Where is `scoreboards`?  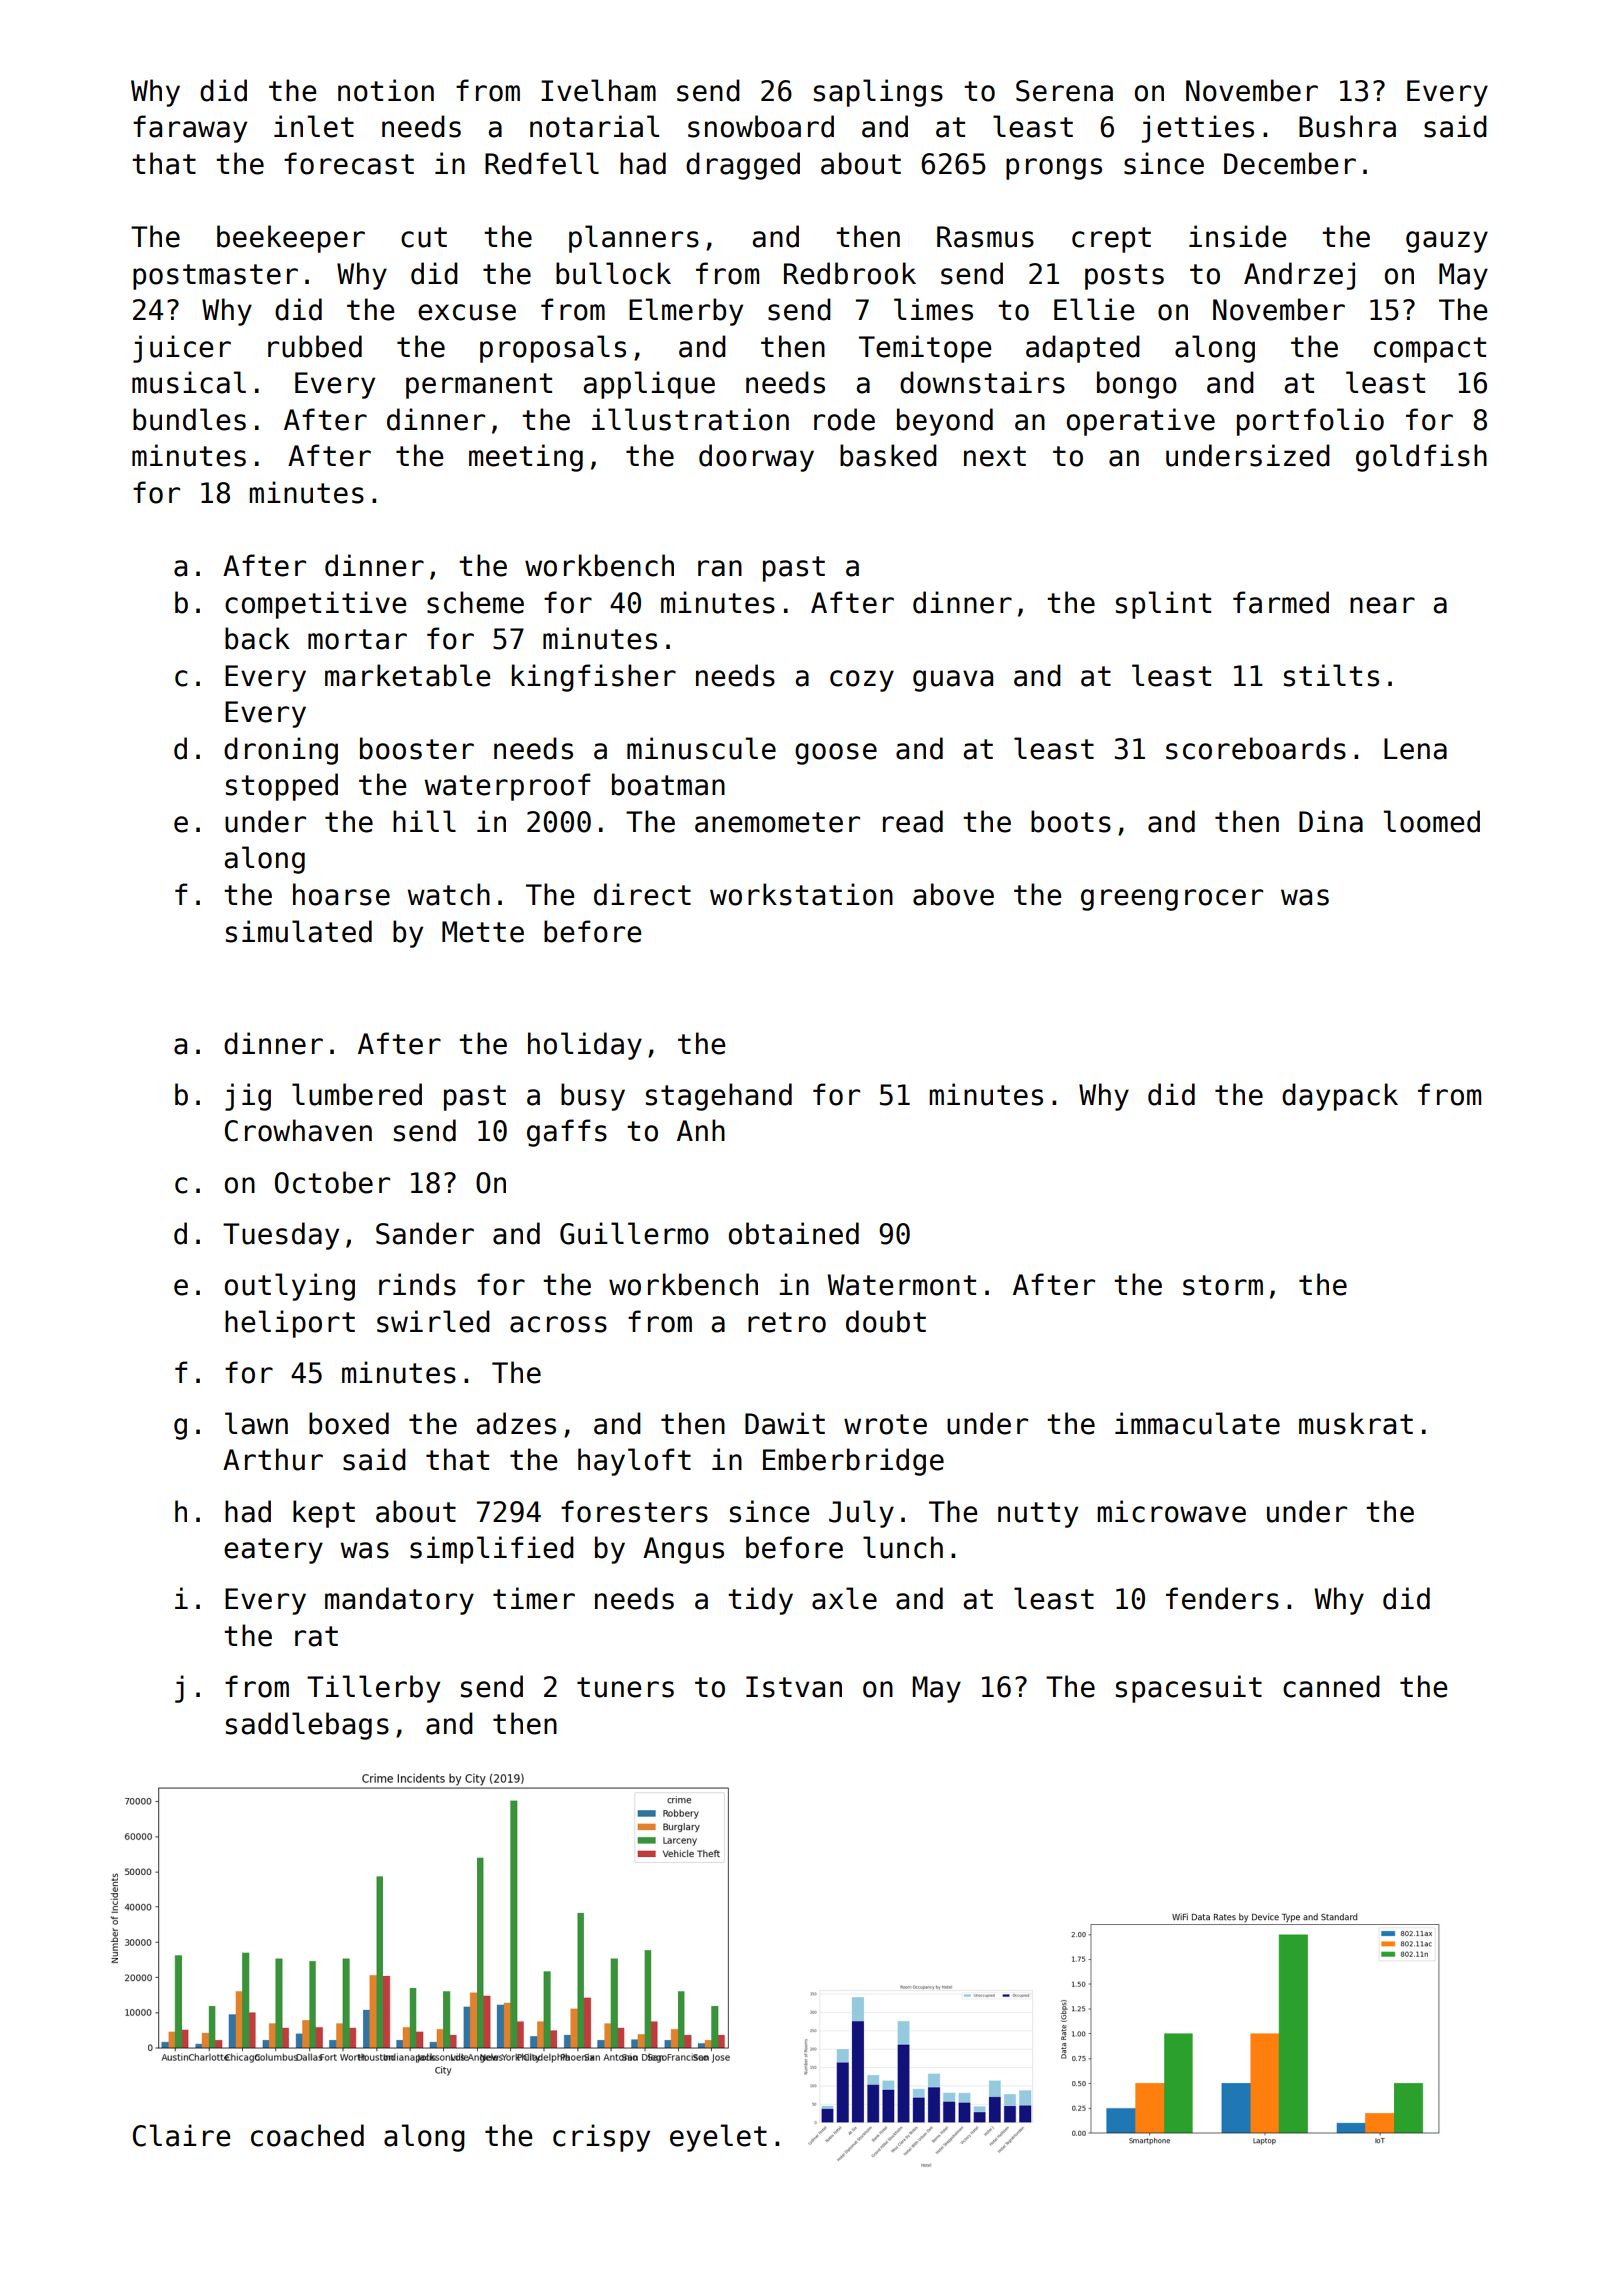 scoreboards is located at coordinates (1256, 748).
